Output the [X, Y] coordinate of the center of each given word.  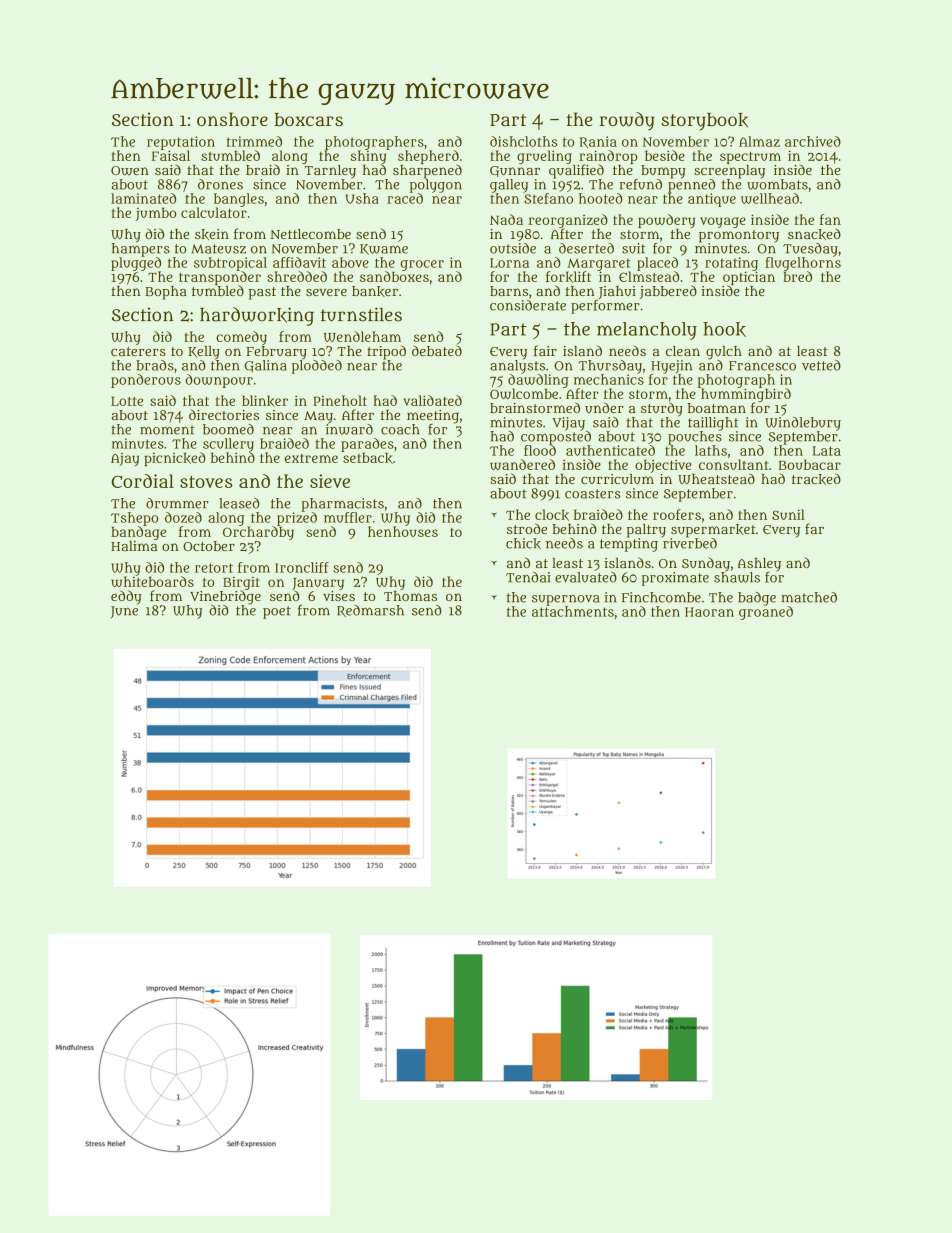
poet [277, 612]
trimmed [254, 141]
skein [212, 234]
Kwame [384, 249]
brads [155, 365]
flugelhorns [803, 264]
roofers [677, 514]
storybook [704, 122]
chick [523, 544]
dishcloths [523, 141]
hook [724, 329]
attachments [573, 611]
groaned [766, 613]
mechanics [609, 379]
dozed [183, 517]
